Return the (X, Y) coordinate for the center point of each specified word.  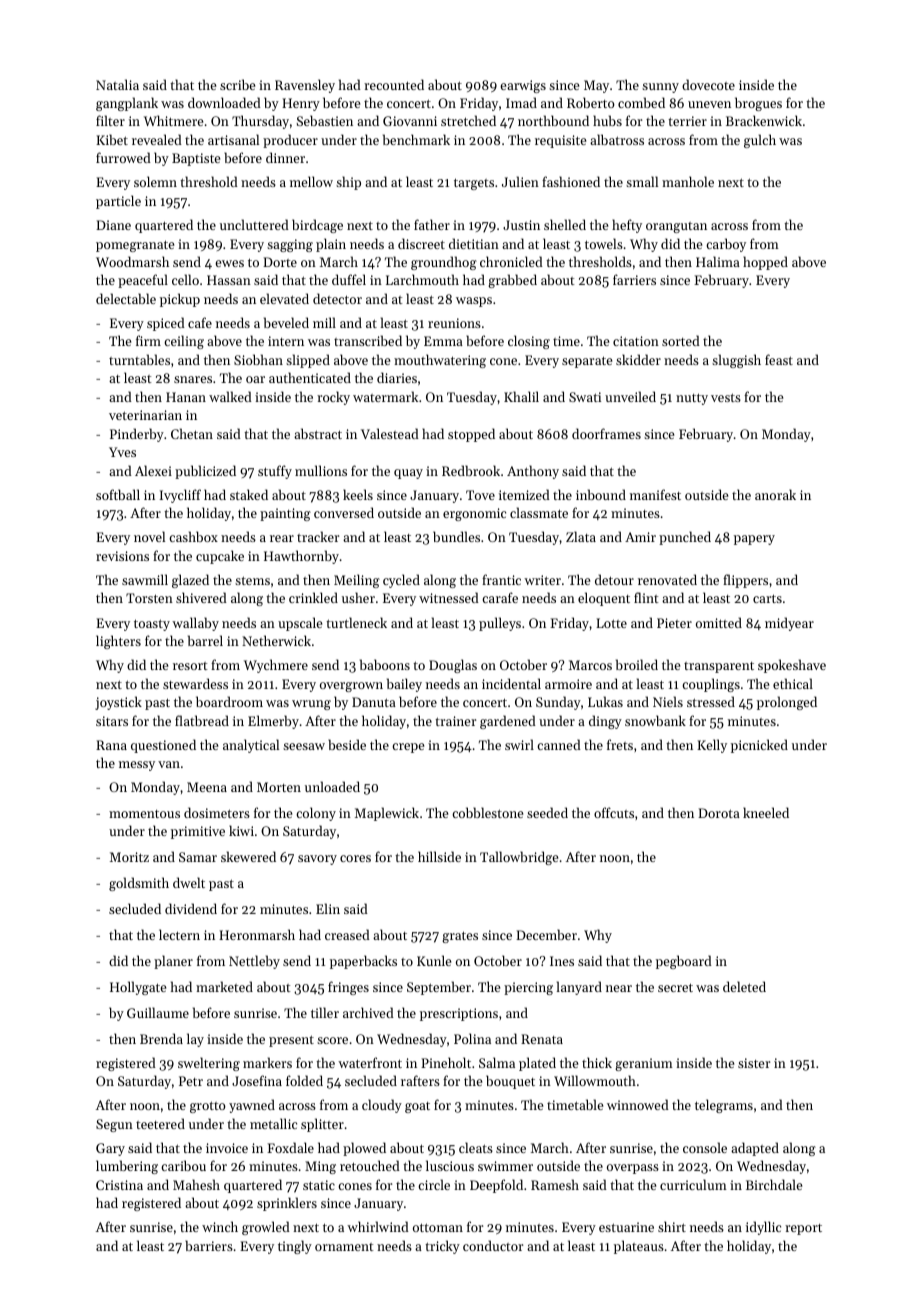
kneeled (766, 812)
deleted (744, 986)
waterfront (370, 1062)
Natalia (117, 84)
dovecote (708, 84)
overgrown (351, 687)
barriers (209, 1245)
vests (726, 397)
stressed (711, 701)
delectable (126, 298)
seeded (547, 812)
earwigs (523, 86)
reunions (454, 323)
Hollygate (138, 988)
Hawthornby (301, 557)
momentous (144, 814)
